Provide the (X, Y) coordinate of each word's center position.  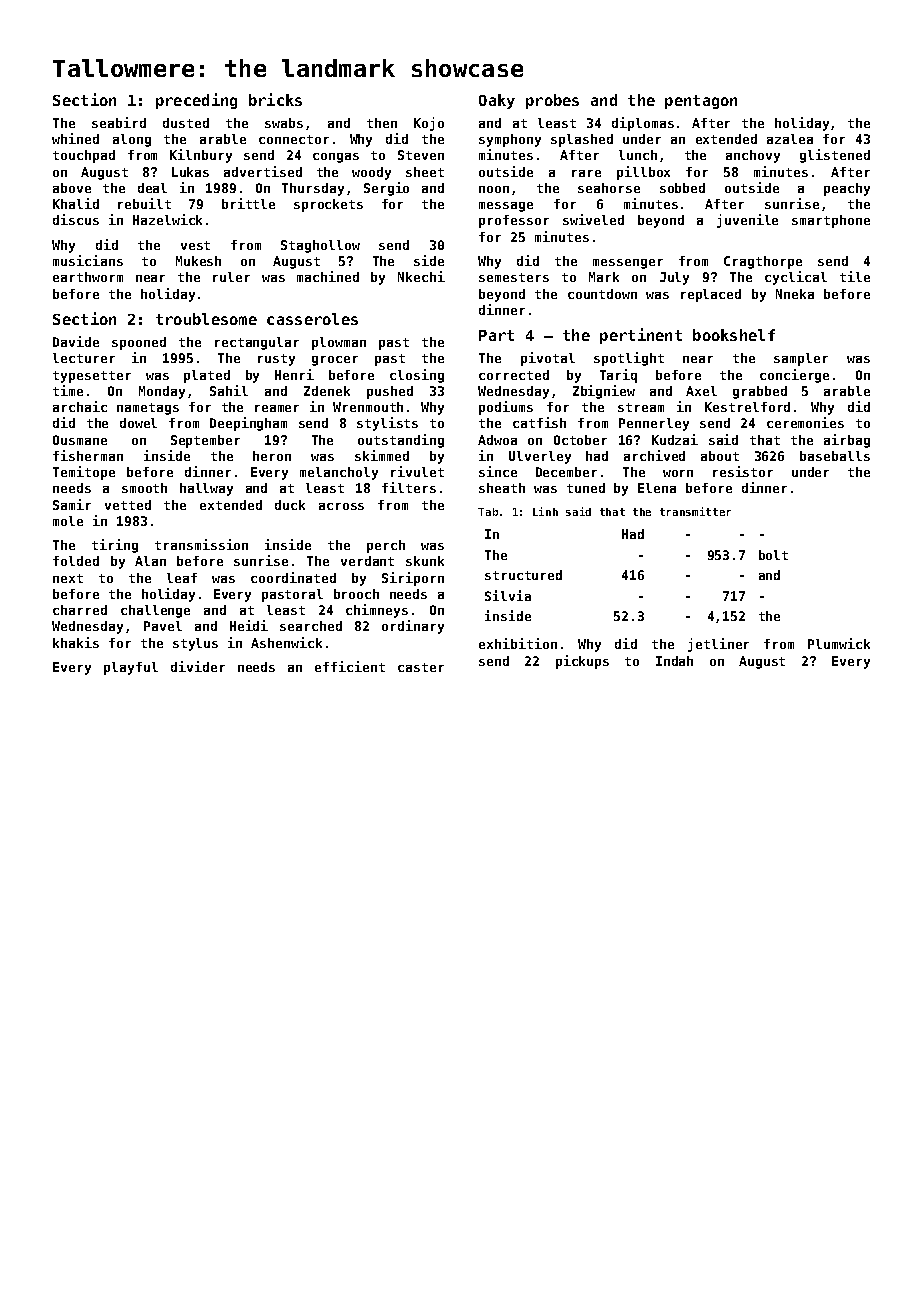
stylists (387, 424)
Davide (76, 341)
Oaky (497, 101)
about (720, 456)
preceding (196, 101)
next (68, 578)
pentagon (701, 102)
